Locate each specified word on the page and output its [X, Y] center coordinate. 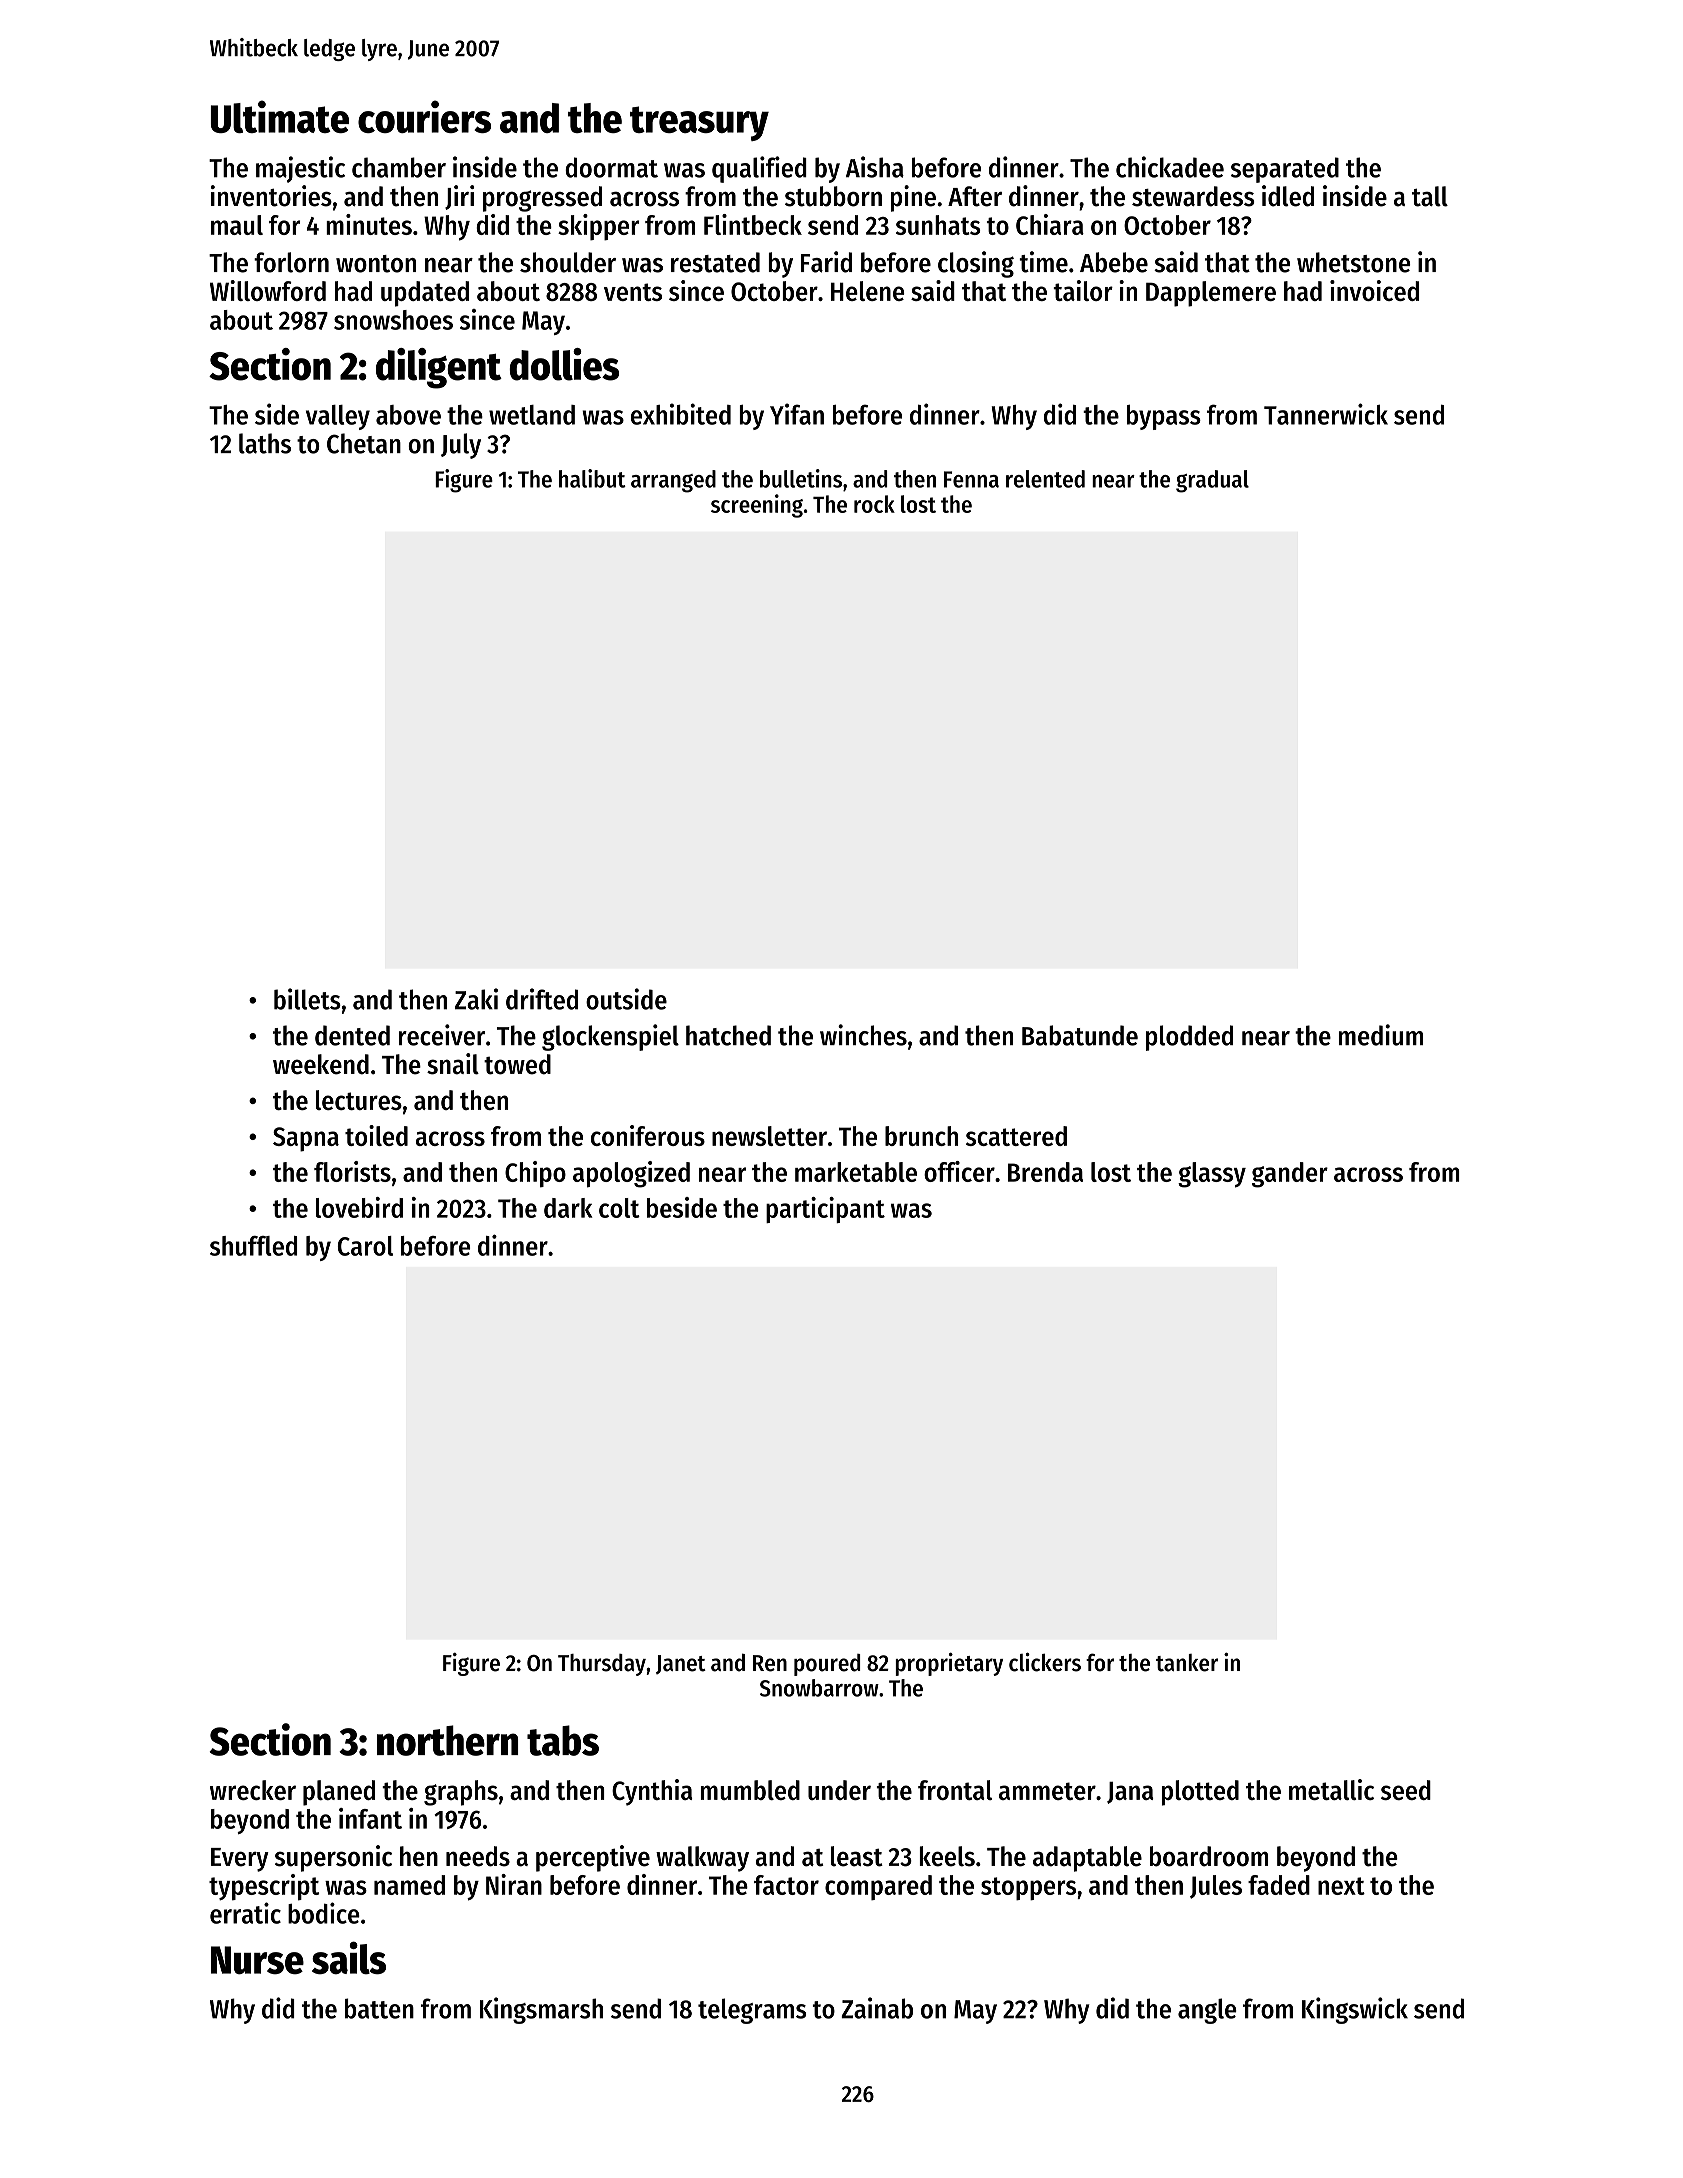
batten [379, 2008]
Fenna [971, 479]
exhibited [681, 414]
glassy [1212, 1175]
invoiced [1374, 290]
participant [825, 1210]
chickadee [1170, 167]
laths [265, 443]
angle [1207, 2011]
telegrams [752, 2011]
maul [237, 225]
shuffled [253, 1246]
